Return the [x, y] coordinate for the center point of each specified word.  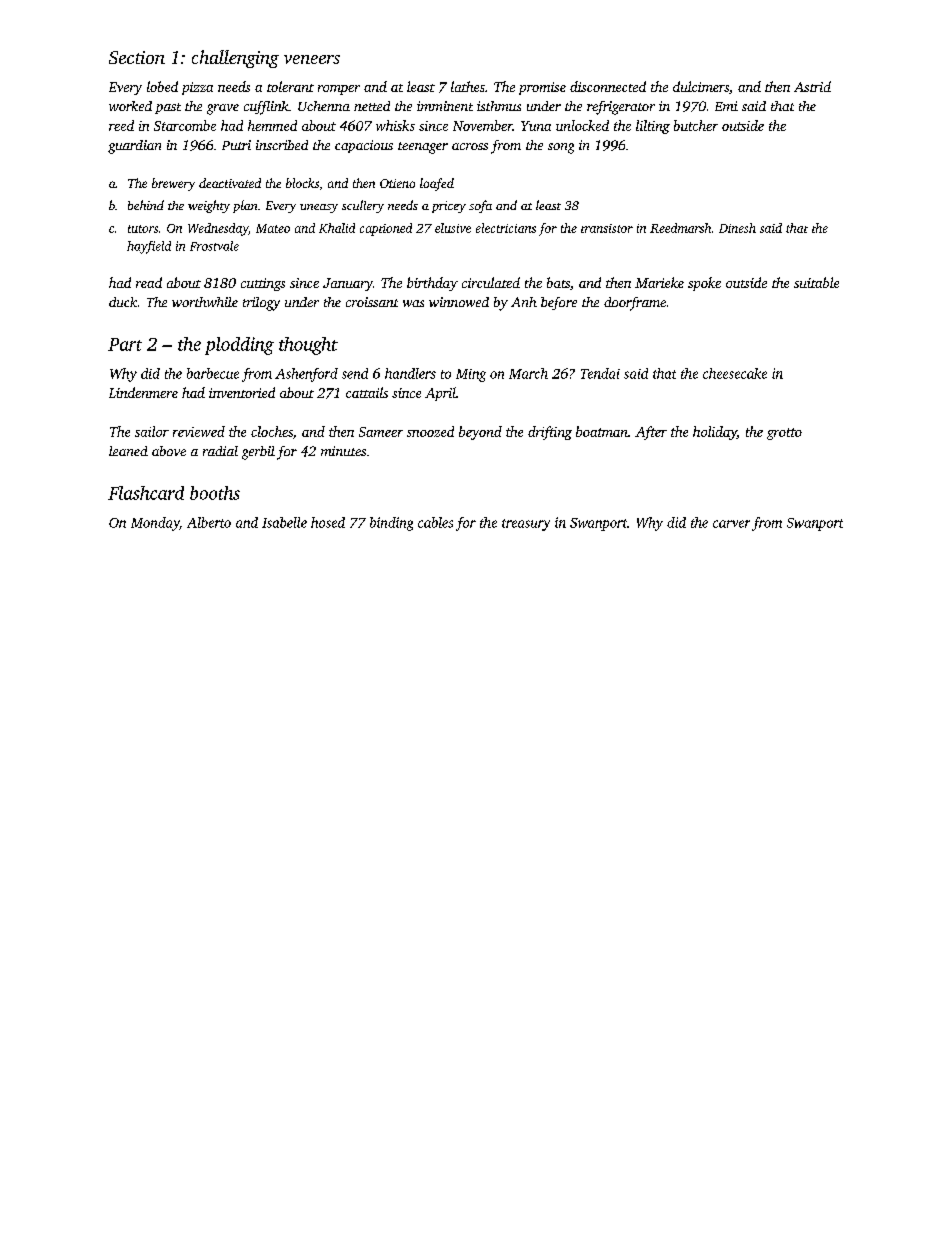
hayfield [149, 247]
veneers [312, 59]
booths [215, 493]
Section [137, 57]
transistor [607, 228]
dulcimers [701, 86]
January [348, 284]
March [528, 373]
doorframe [635, 304]
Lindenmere [143, 392]
